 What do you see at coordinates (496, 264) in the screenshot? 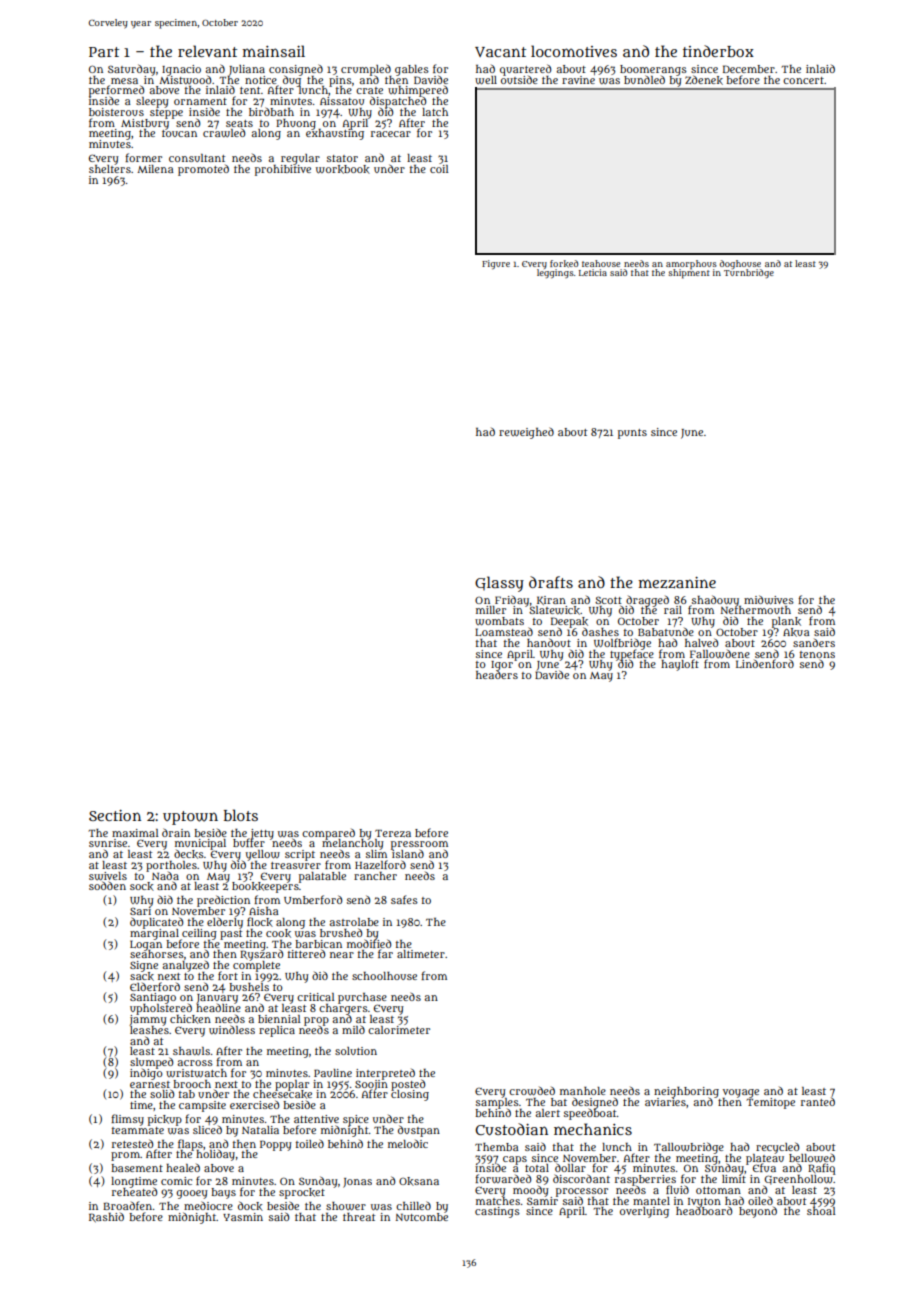
I see `Figure` at bounding box center [496, 264].
